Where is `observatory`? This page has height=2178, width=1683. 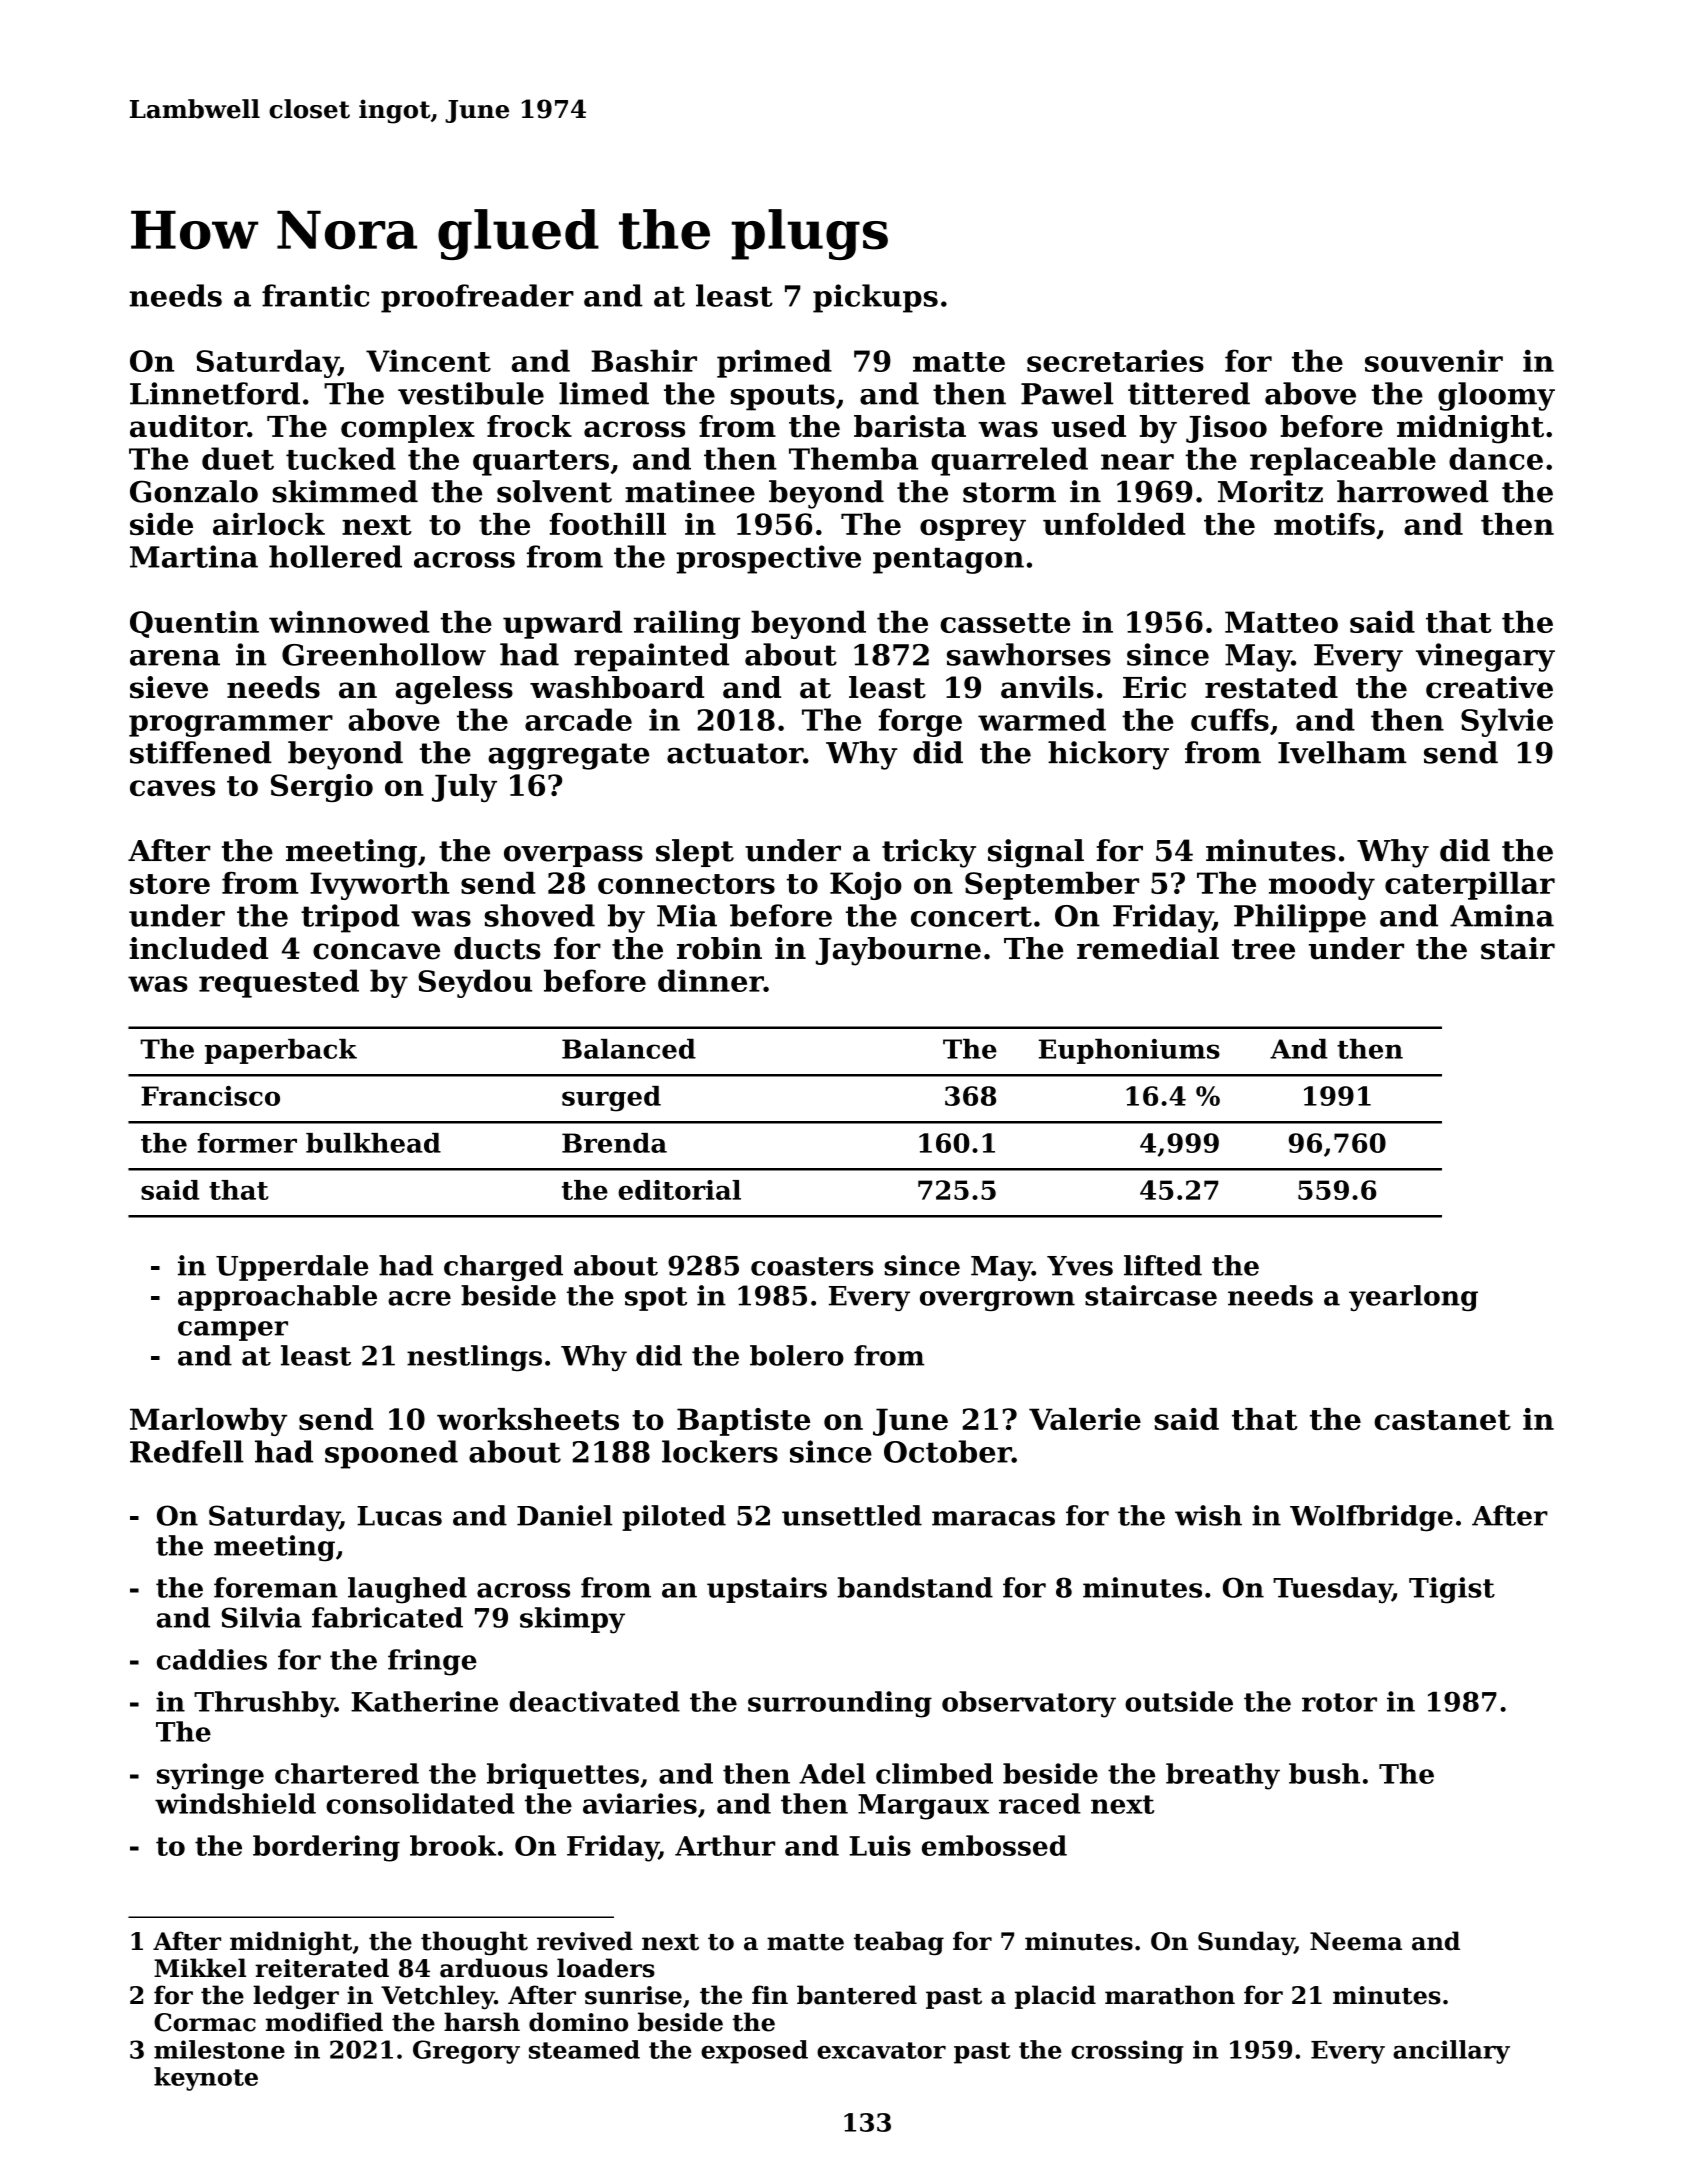 observatory is located at coordinates (1029, 1704).
